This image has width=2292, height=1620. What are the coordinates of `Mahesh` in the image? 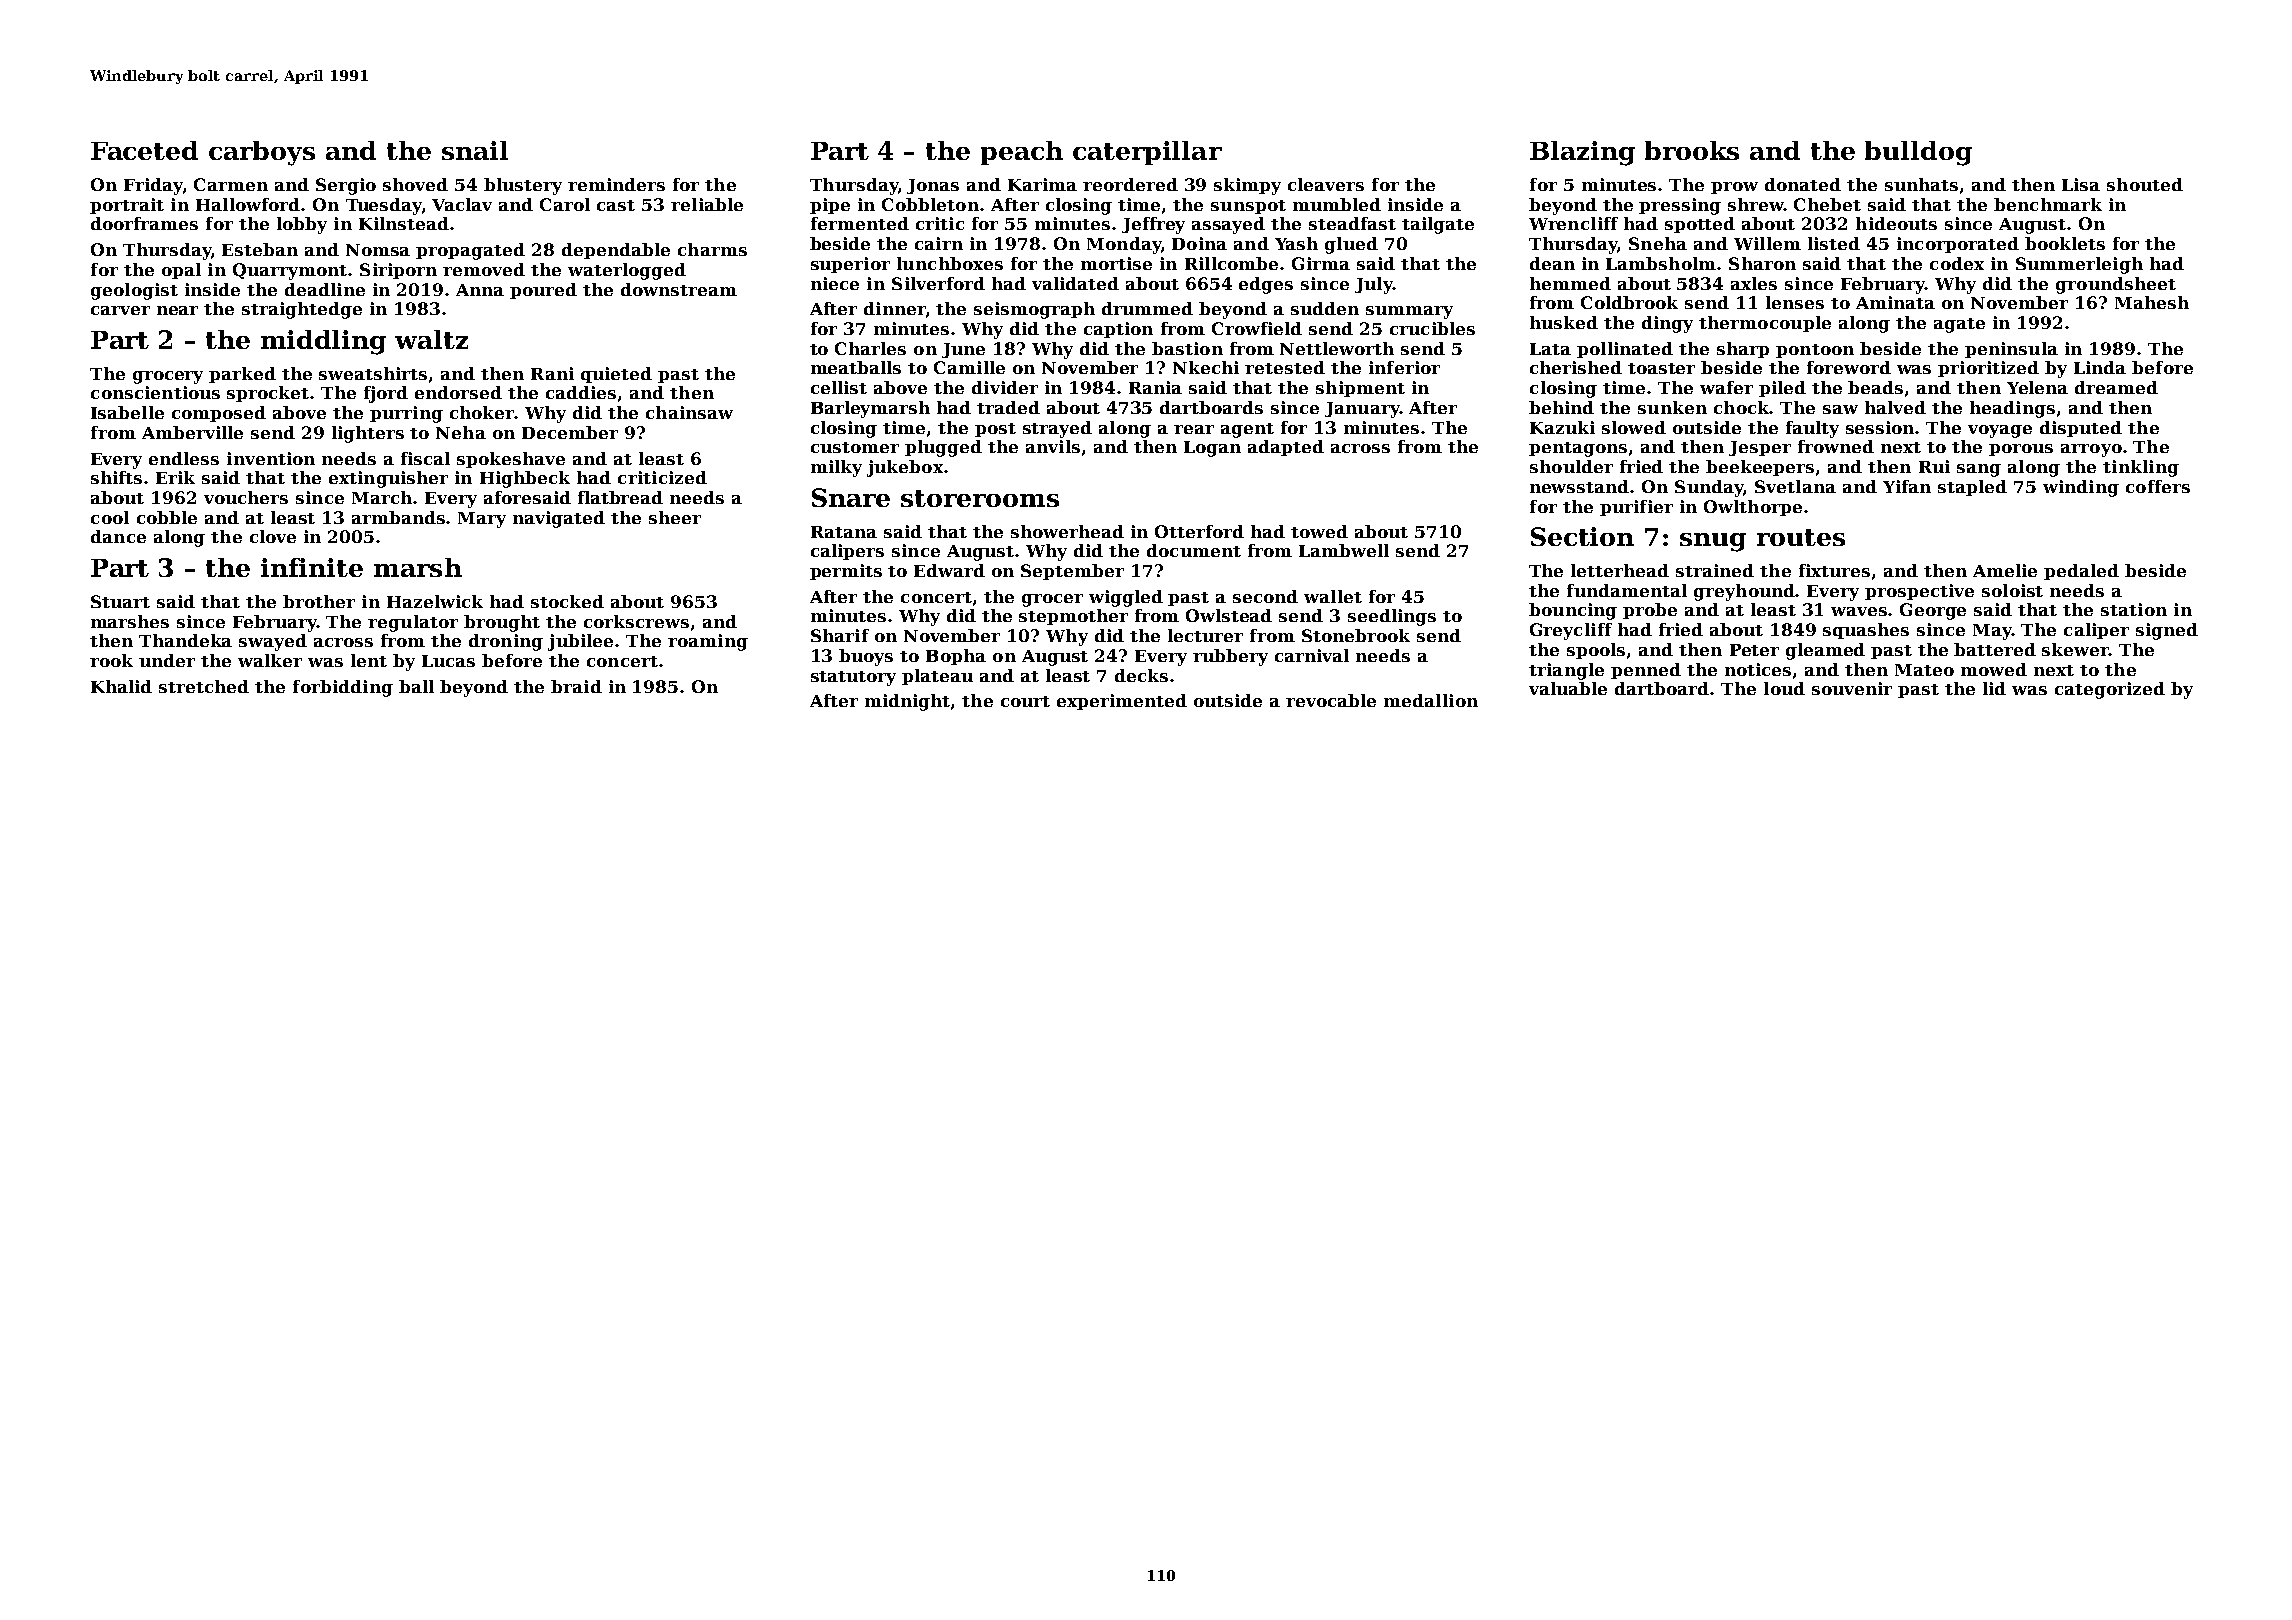 It's located at (2152, 302).
